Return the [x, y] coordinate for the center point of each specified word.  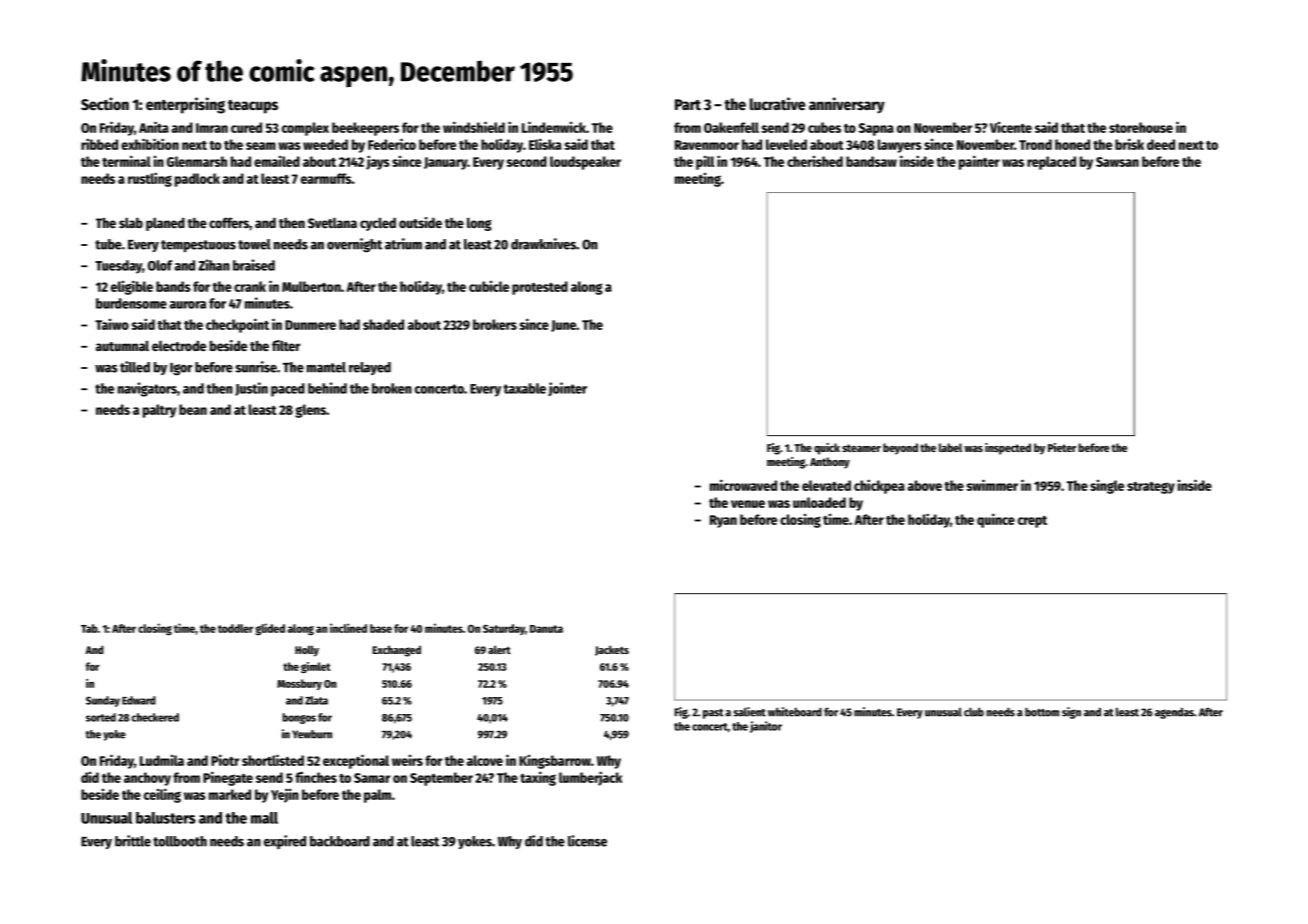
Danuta [546, 629]
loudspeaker [585, 163]
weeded [325, 144]
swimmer [992, 485]
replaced [1051, 163]
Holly [307, 651]
